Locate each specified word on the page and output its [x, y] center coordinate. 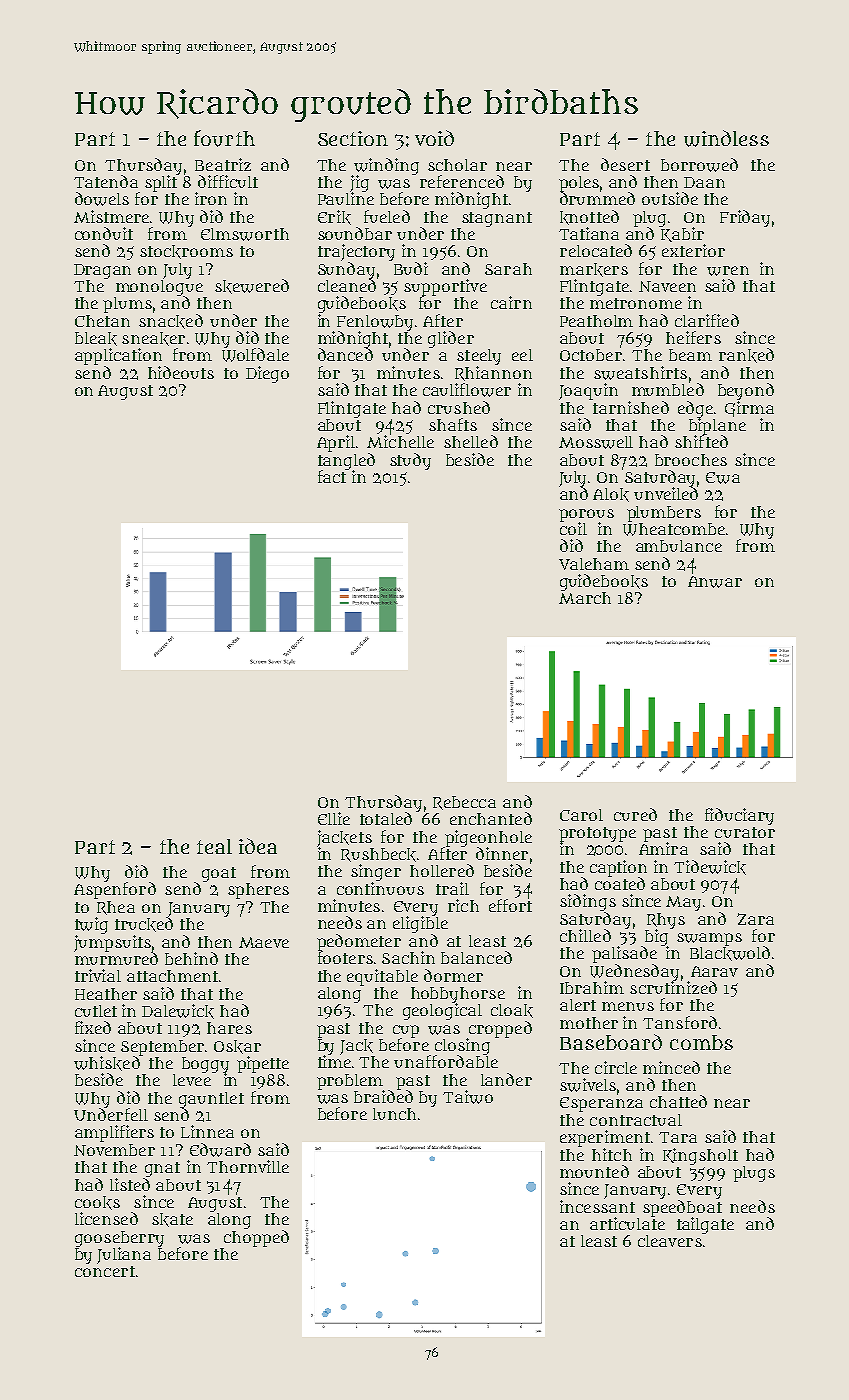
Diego [267, 374]
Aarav [714, 971]
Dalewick [178, 1011]
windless [726, 138]
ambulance [679, 546]
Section [353, 138]
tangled [346, 461]
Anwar [715, 582]
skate [172, 1220]
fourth [224, 138]
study [410, 461]
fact [332, 476]
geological [442, 1011]
